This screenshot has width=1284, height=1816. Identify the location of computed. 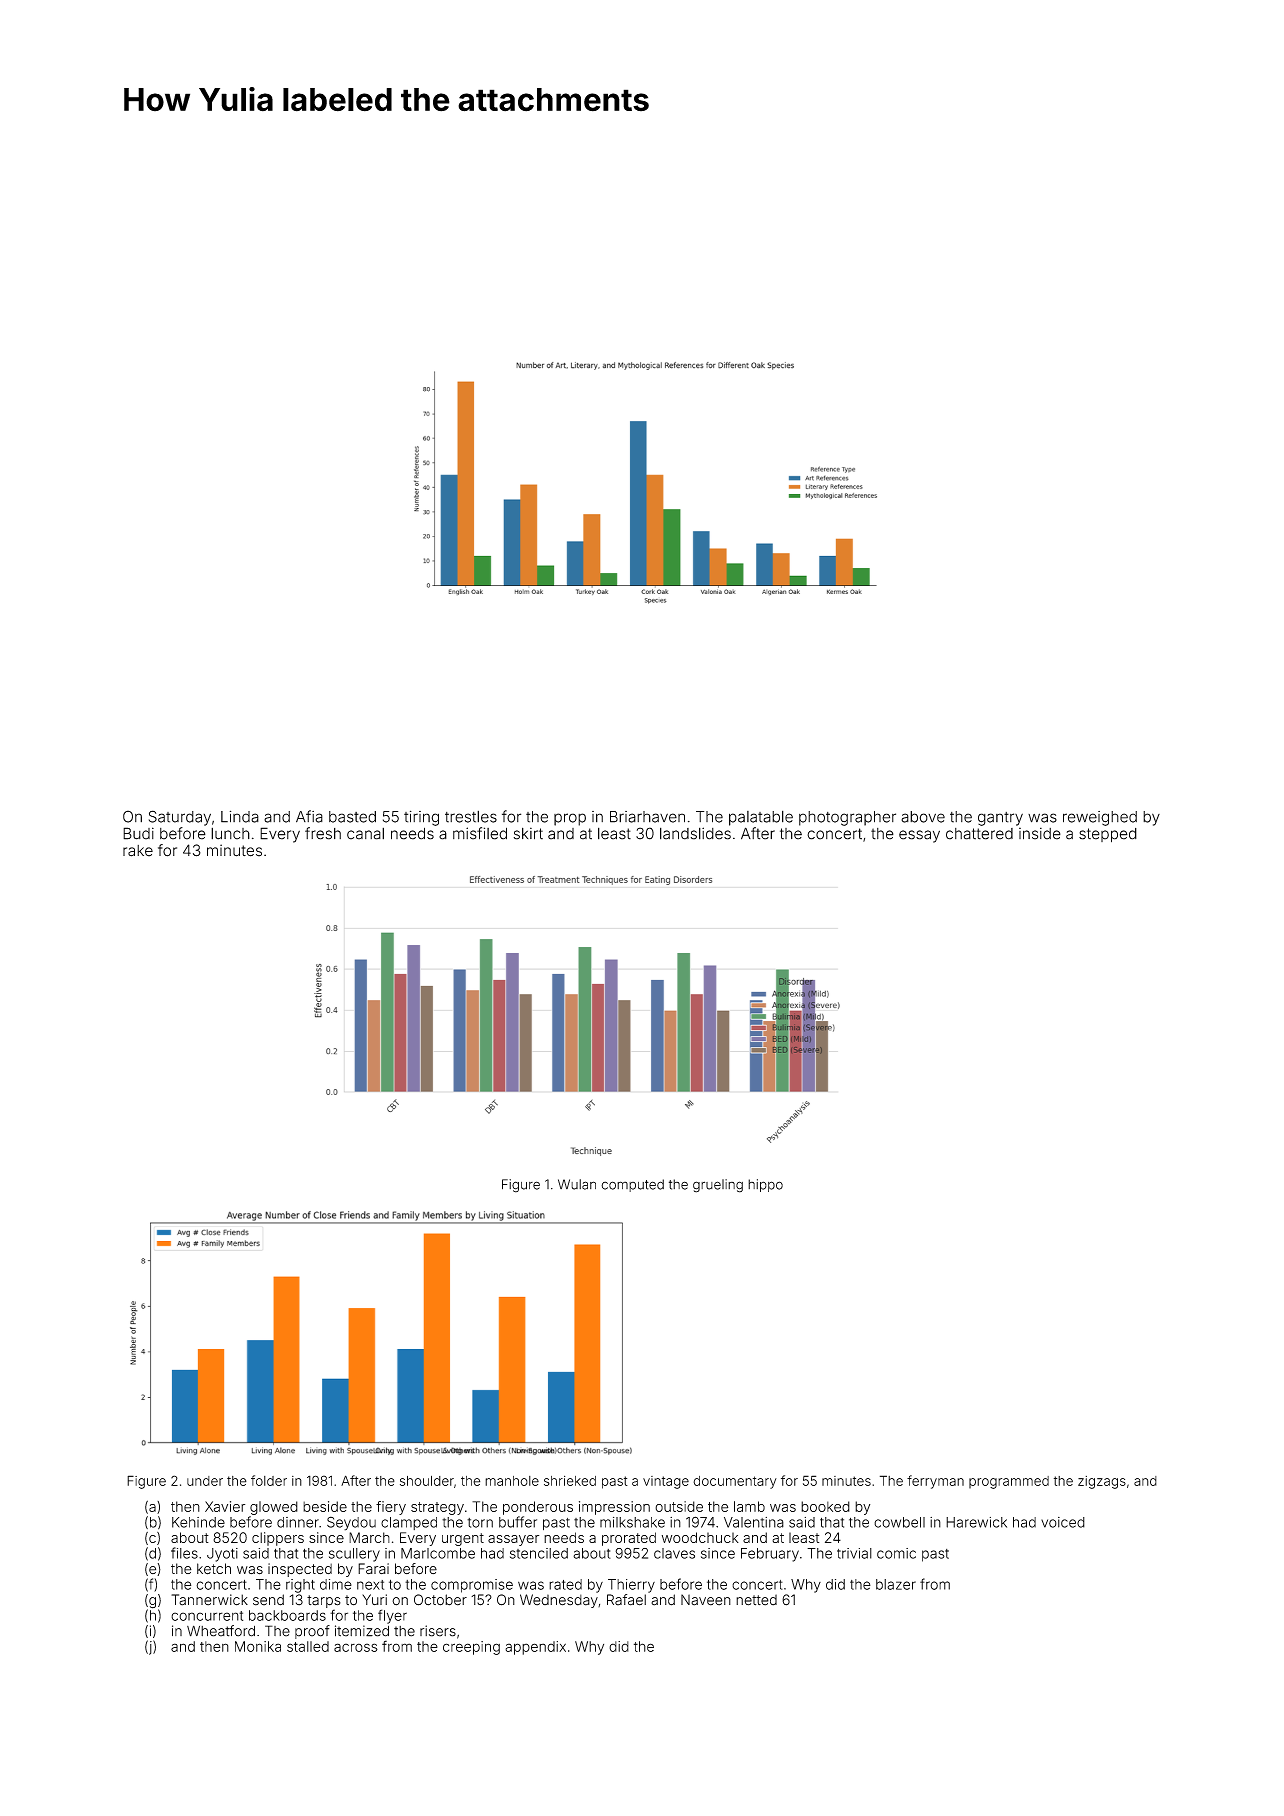
(632, 1185).
